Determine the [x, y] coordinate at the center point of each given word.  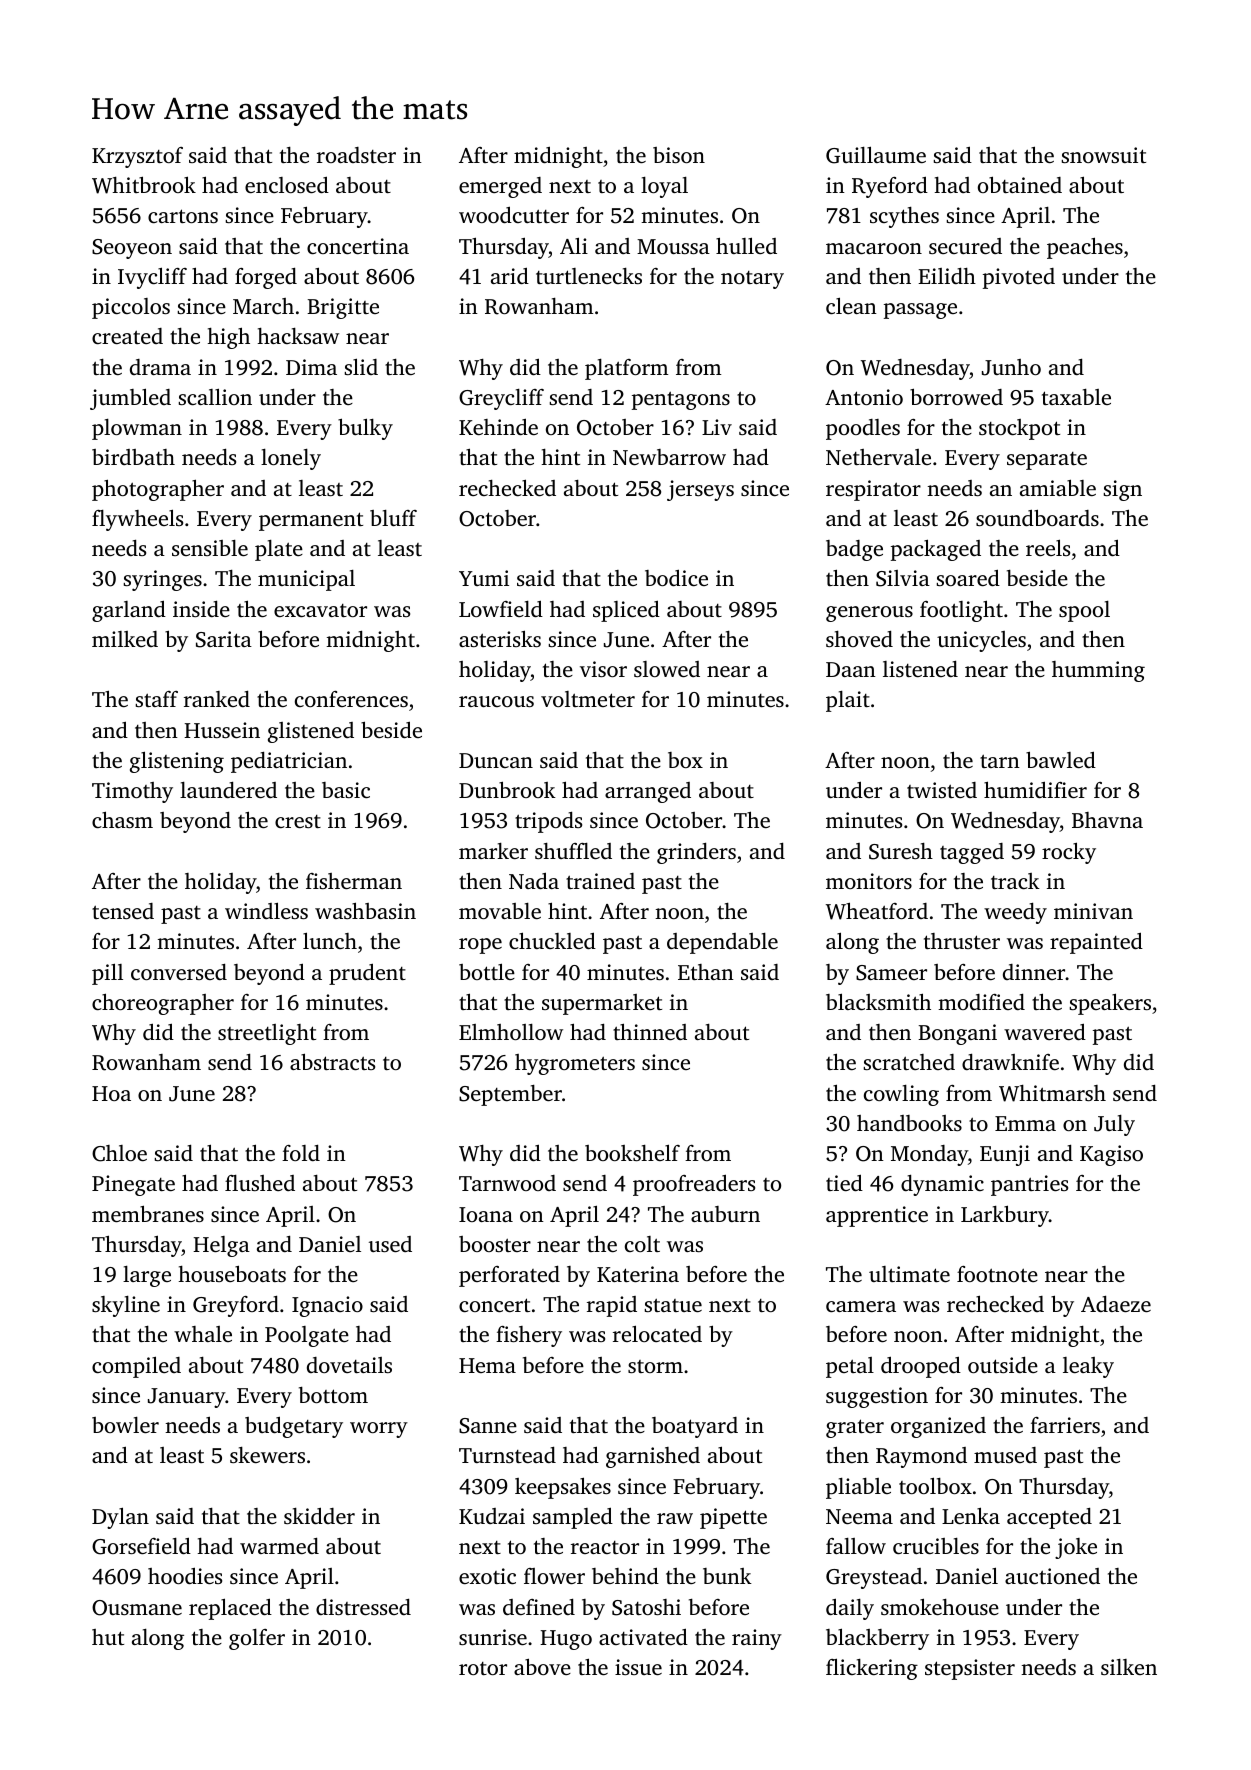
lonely [291, 459]
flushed [260, 1183]
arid [510, 275]
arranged [648, 792]
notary [752, 280]
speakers [1110, 1004]
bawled [1061, 759]
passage [920, 311]
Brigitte [343, 308]
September [510, 1095]
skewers [267, 1455]
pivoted [1019, 278]
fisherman [354, 881]
